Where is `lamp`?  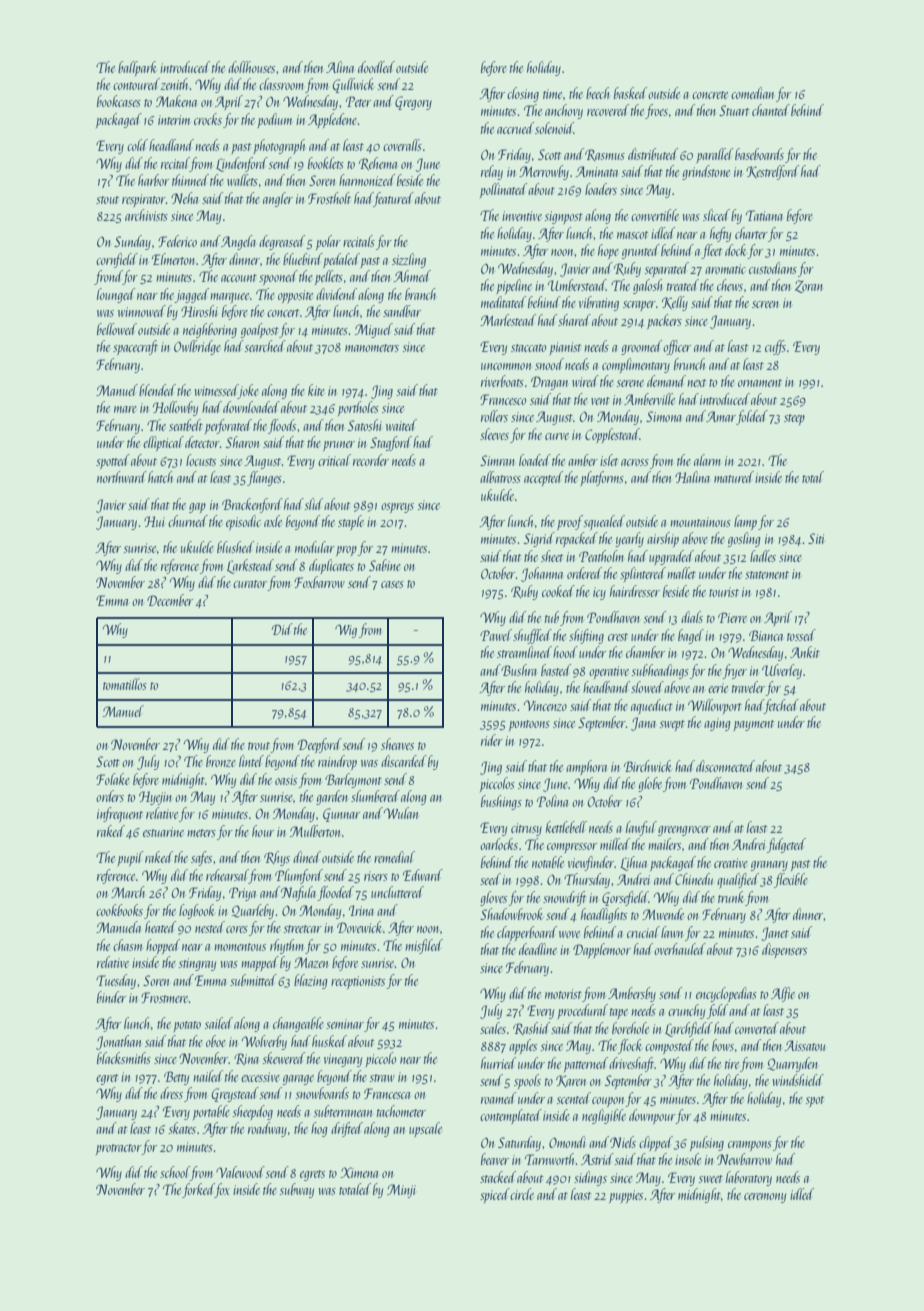 lamp is located at coordinates (745, 522).
